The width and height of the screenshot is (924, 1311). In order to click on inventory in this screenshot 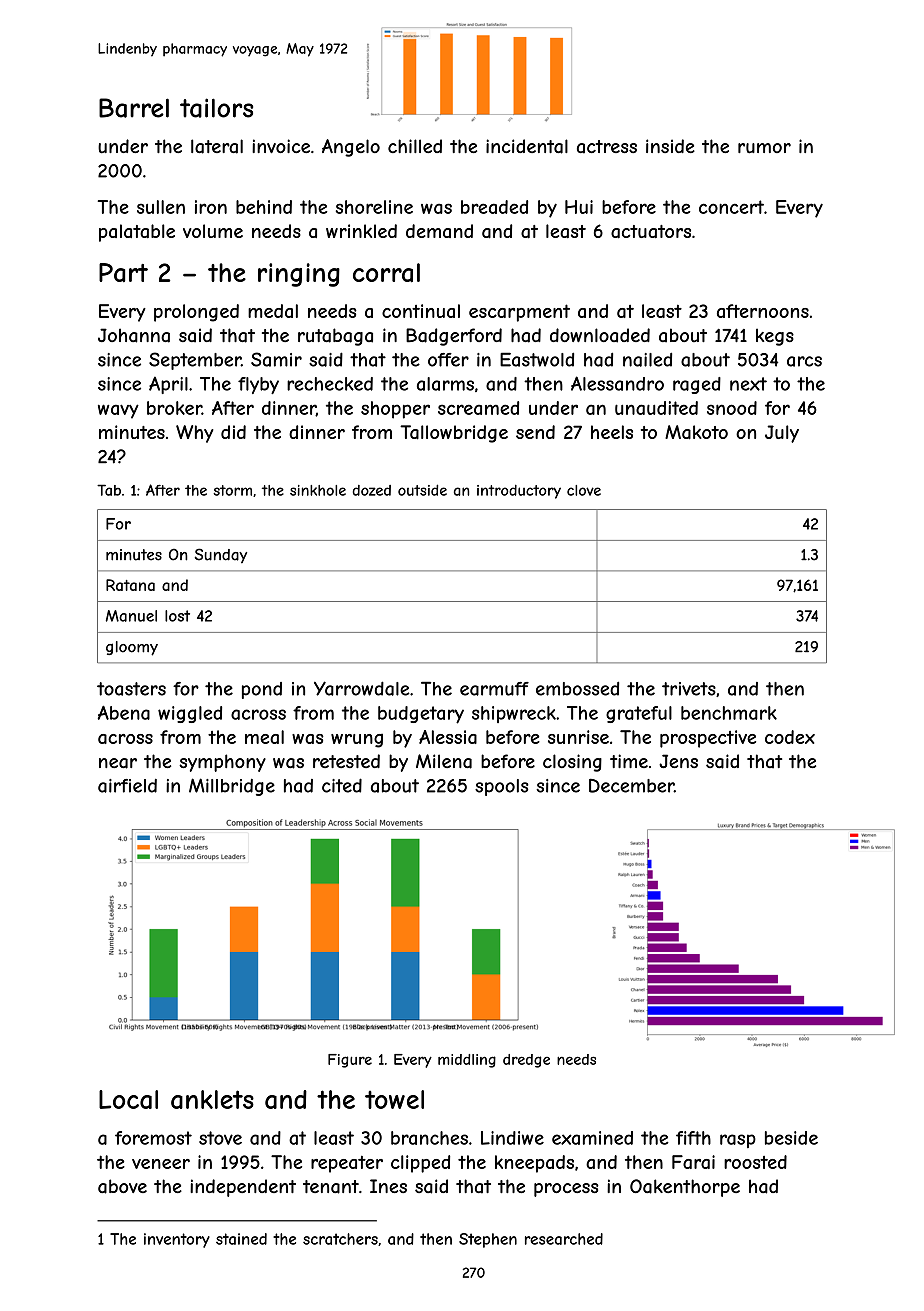, I will do `click(177, 1240)`.
